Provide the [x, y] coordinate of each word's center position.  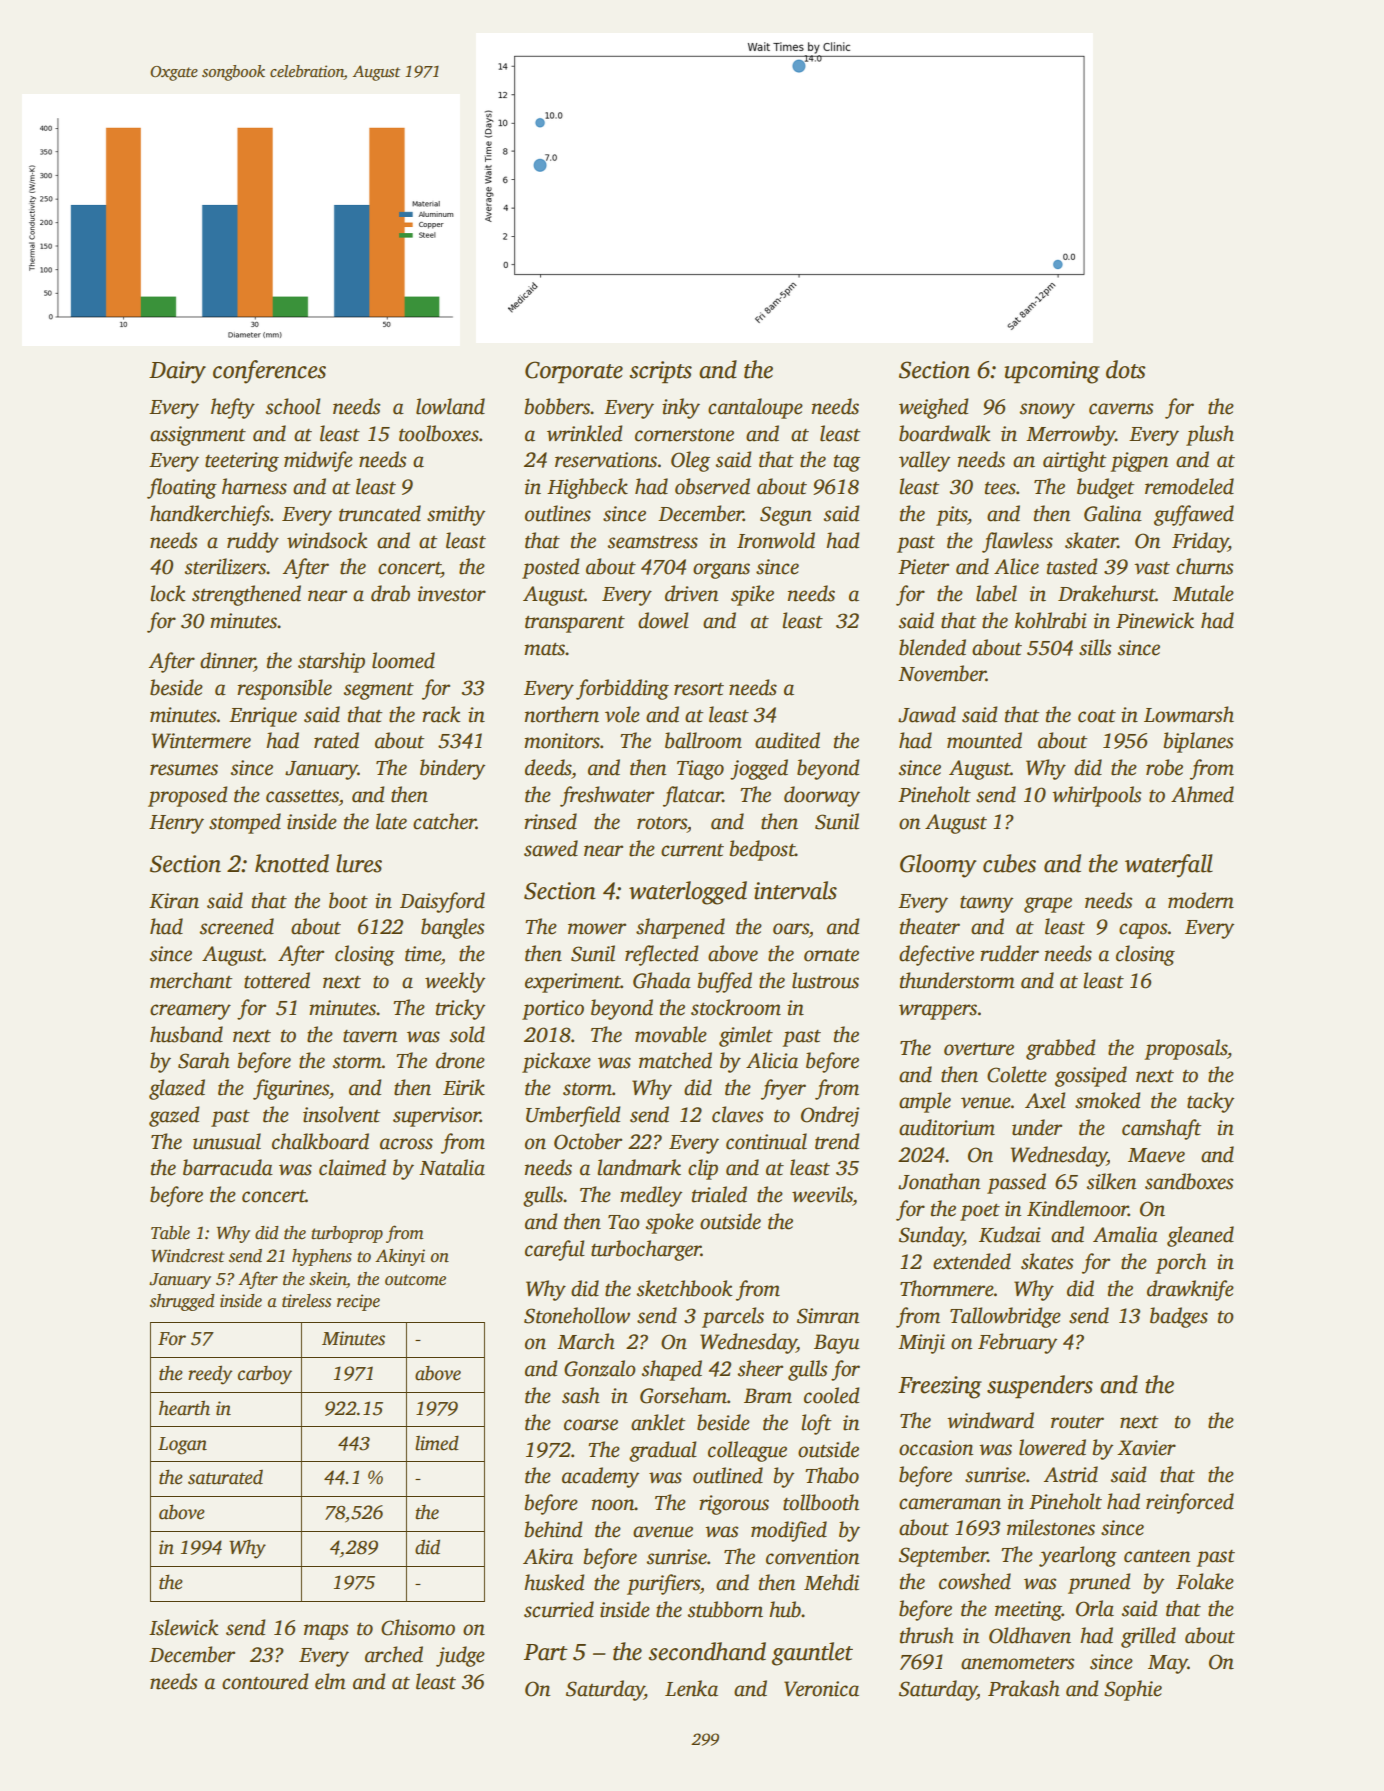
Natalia [452, 1167]
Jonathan [939, 1181]
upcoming [1052, 372]
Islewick [183, 1627]
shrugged [182, 1302]
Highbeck [587, 488]
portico [553, 1010]
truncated [380, 513]
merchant [191, 980]
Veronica [821, 1689]
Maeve [1156, 1155]
